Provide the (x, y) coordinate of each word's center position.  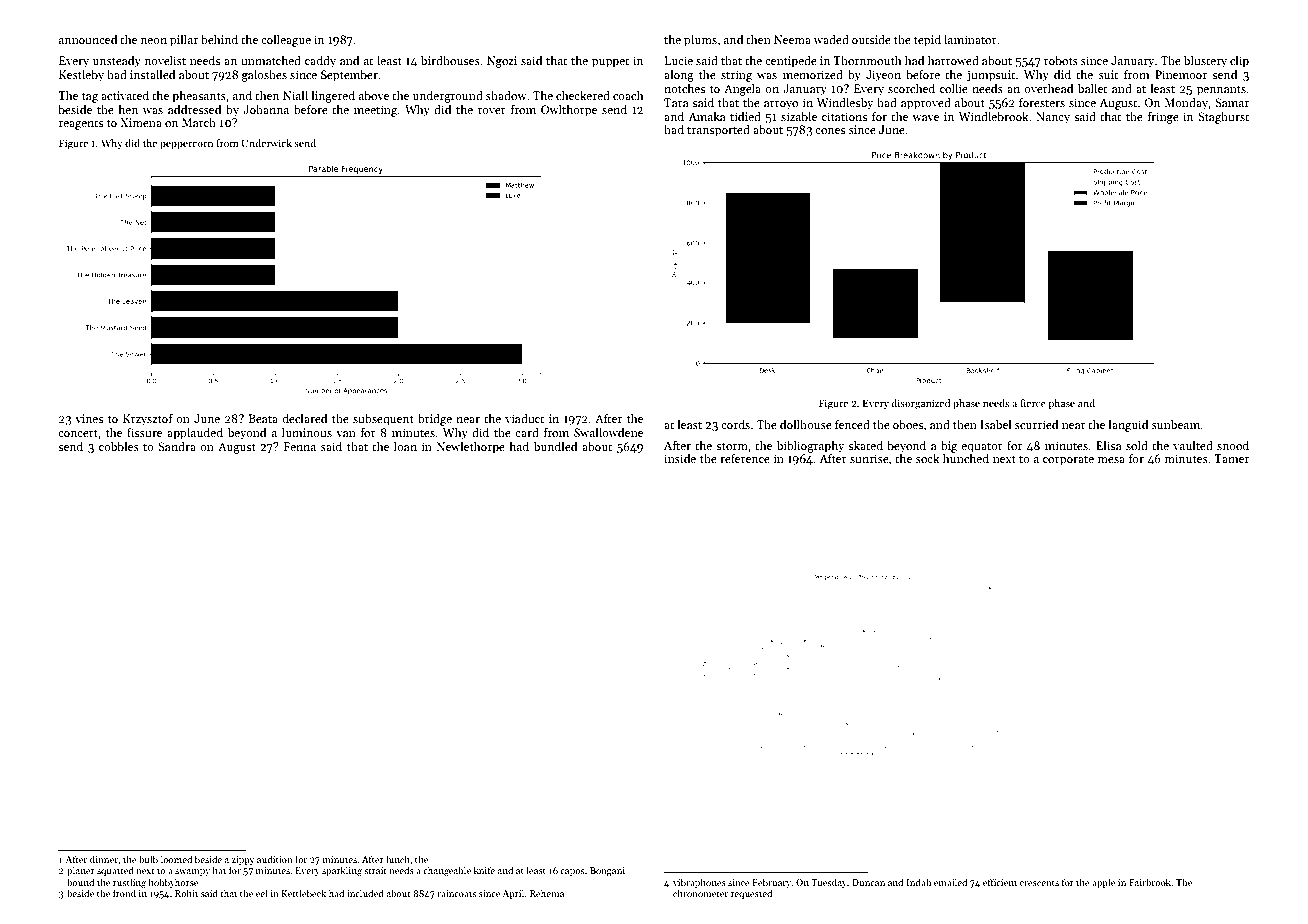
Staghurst (1223, 117)
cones (830, 131)
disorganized (921, 404)
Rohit (186, 893)
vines (89, 418)
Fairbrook (1150, 882)
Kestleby (81, 75)
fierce (1033, 403)
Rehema (547, 893)
